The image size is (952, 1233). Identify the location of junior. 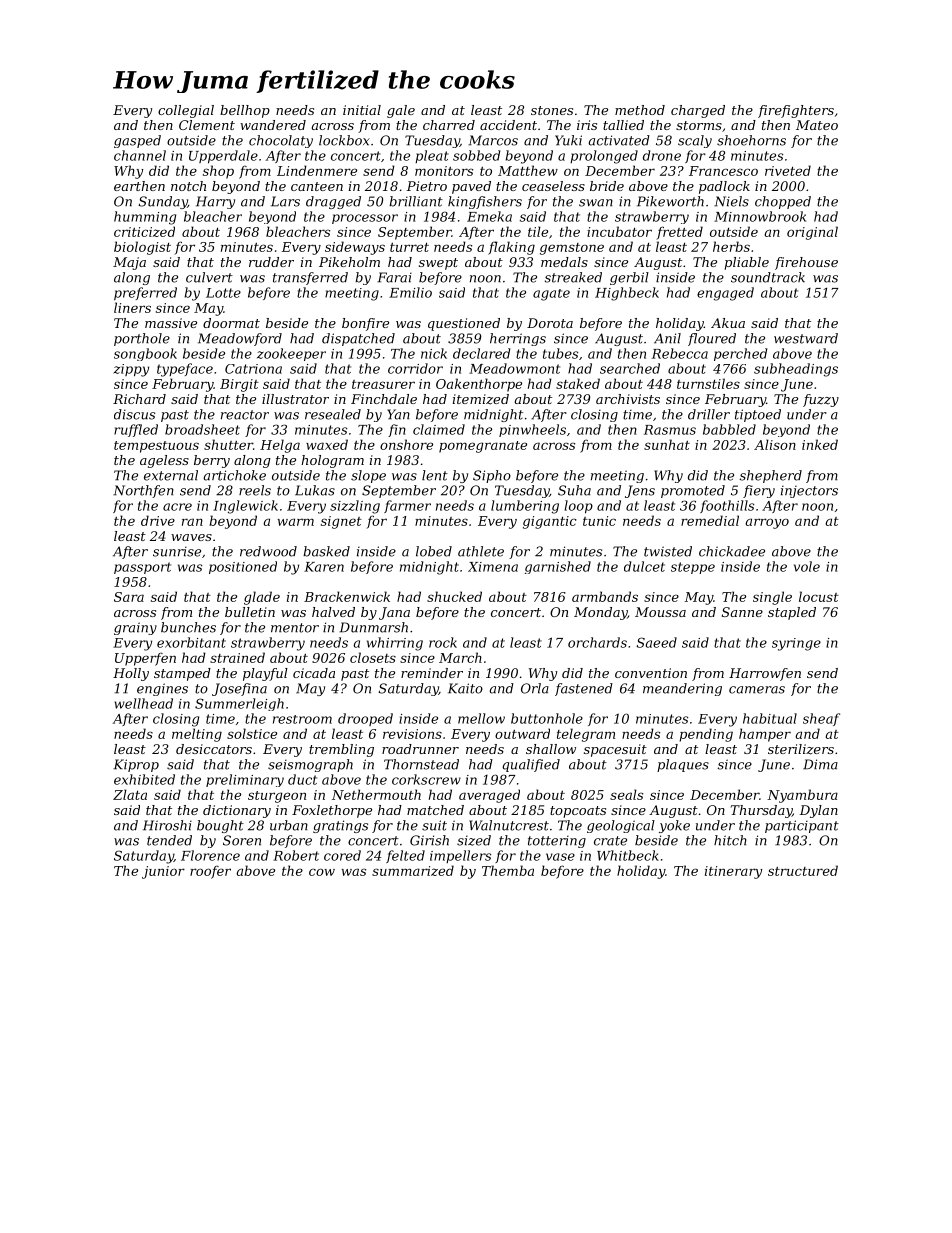
(163, 872).
